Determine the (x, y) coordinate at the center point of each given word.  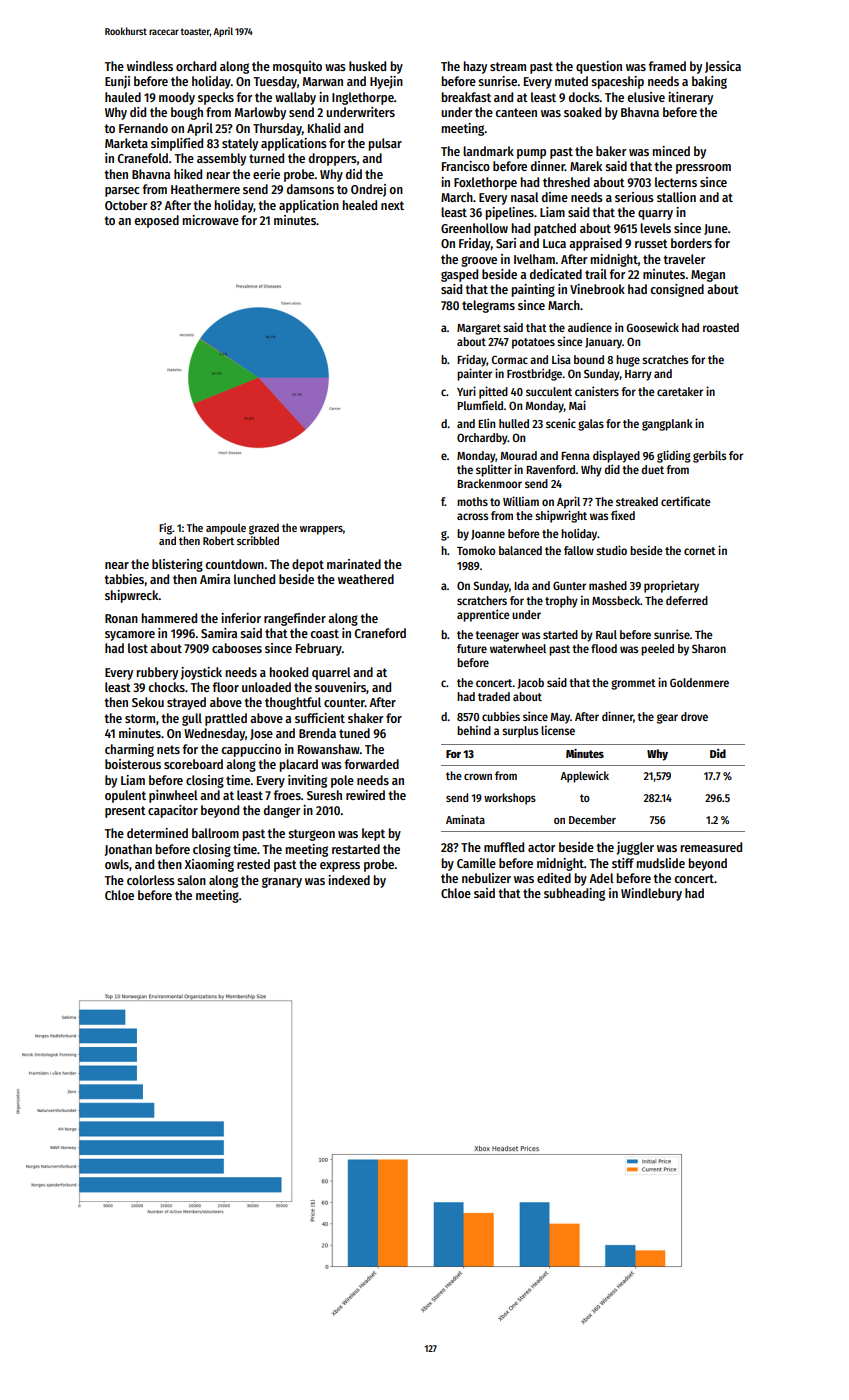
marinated (354, 564)
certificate (686, 501)
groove (479, 261)
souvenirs (340, 687)
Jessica (723, 67)
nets (168, 749)
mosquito (297, 67)
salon (191, 880)
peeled (657, 650)
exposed (156, 221)
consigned (677, 290)
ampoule (226, 529)
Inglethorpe (363, 98)
